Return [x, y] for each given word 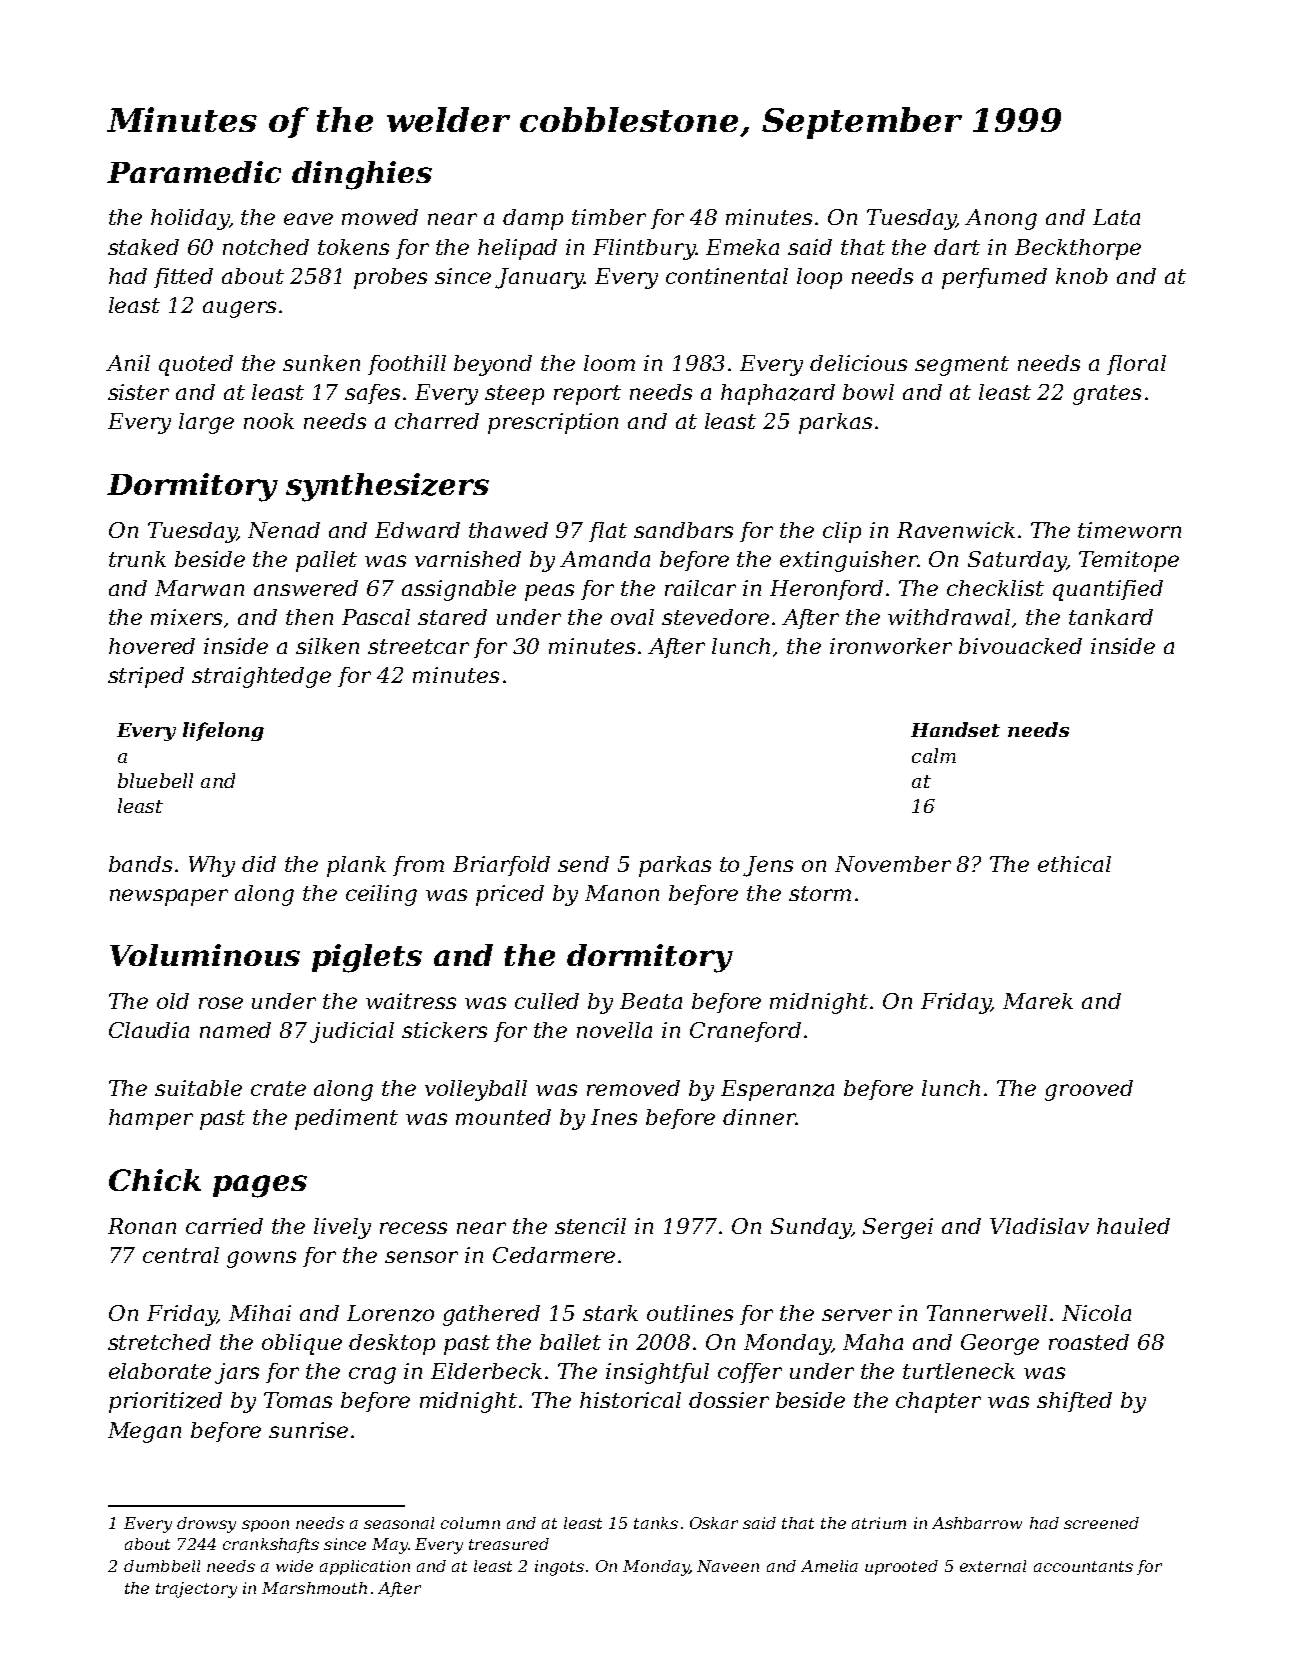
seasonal [399, 1523]
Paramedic [194, 172]
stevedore [715, 617]
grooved [1089, 1090]
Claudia [149, 1030]
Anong [1001, 219]
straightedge [261, 677]
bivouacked [1020, 646]
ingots [559, 1568]
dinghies [362, 175]
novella [614, 1030]
